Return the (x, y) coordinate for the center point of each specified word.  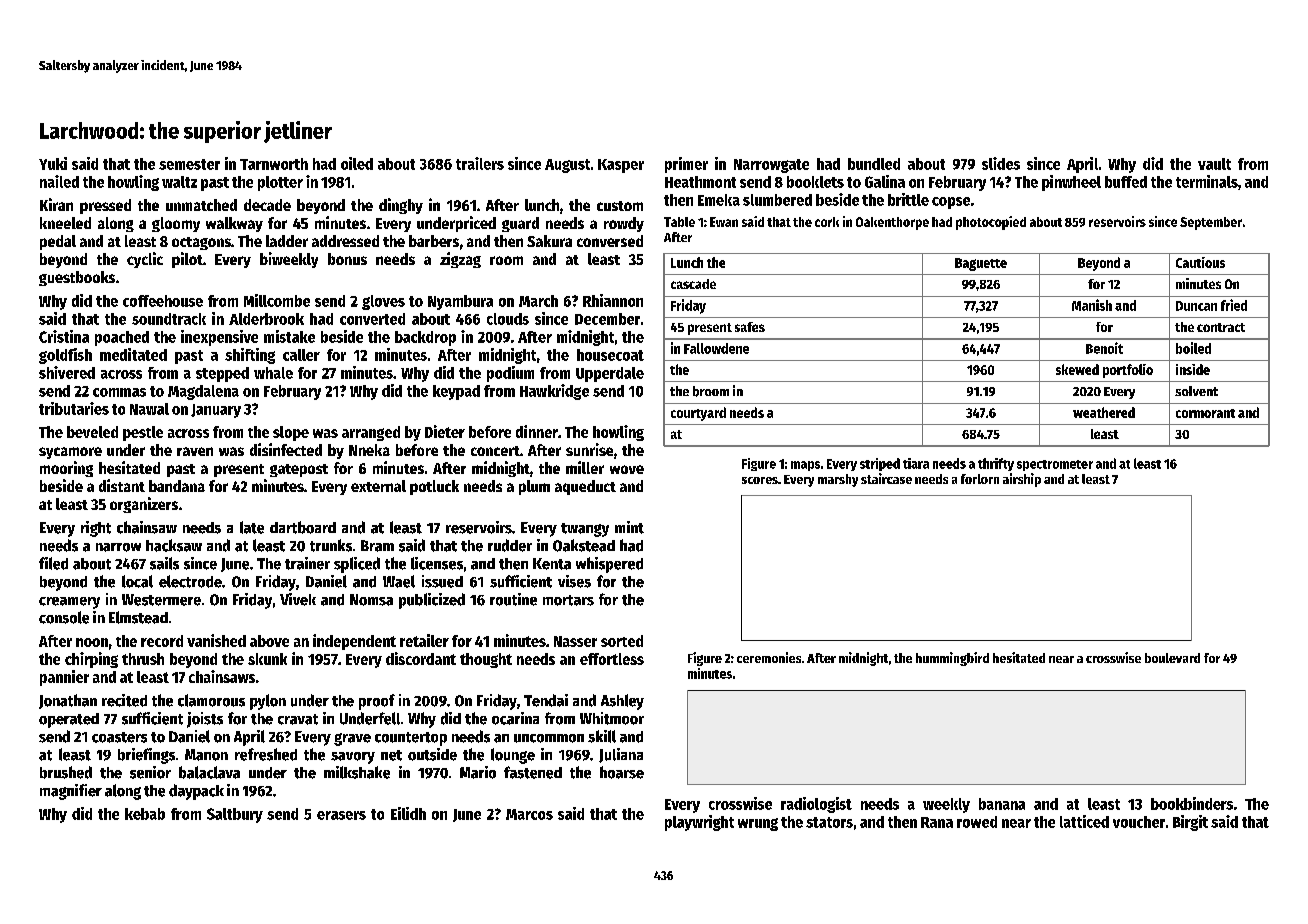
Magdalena (203, 392)
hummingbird (952, 659)
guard (520, 224)
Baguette (981, 264)
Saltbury (235, 815)
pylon (268, 702)
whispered (609, 565)
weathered (1104, 412)
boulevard (1172, 658)
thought (486, 660)
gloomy (176, 224)
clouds (508, 319)
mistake (289, 336)
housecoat (610, 355)
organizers (144, 505)
